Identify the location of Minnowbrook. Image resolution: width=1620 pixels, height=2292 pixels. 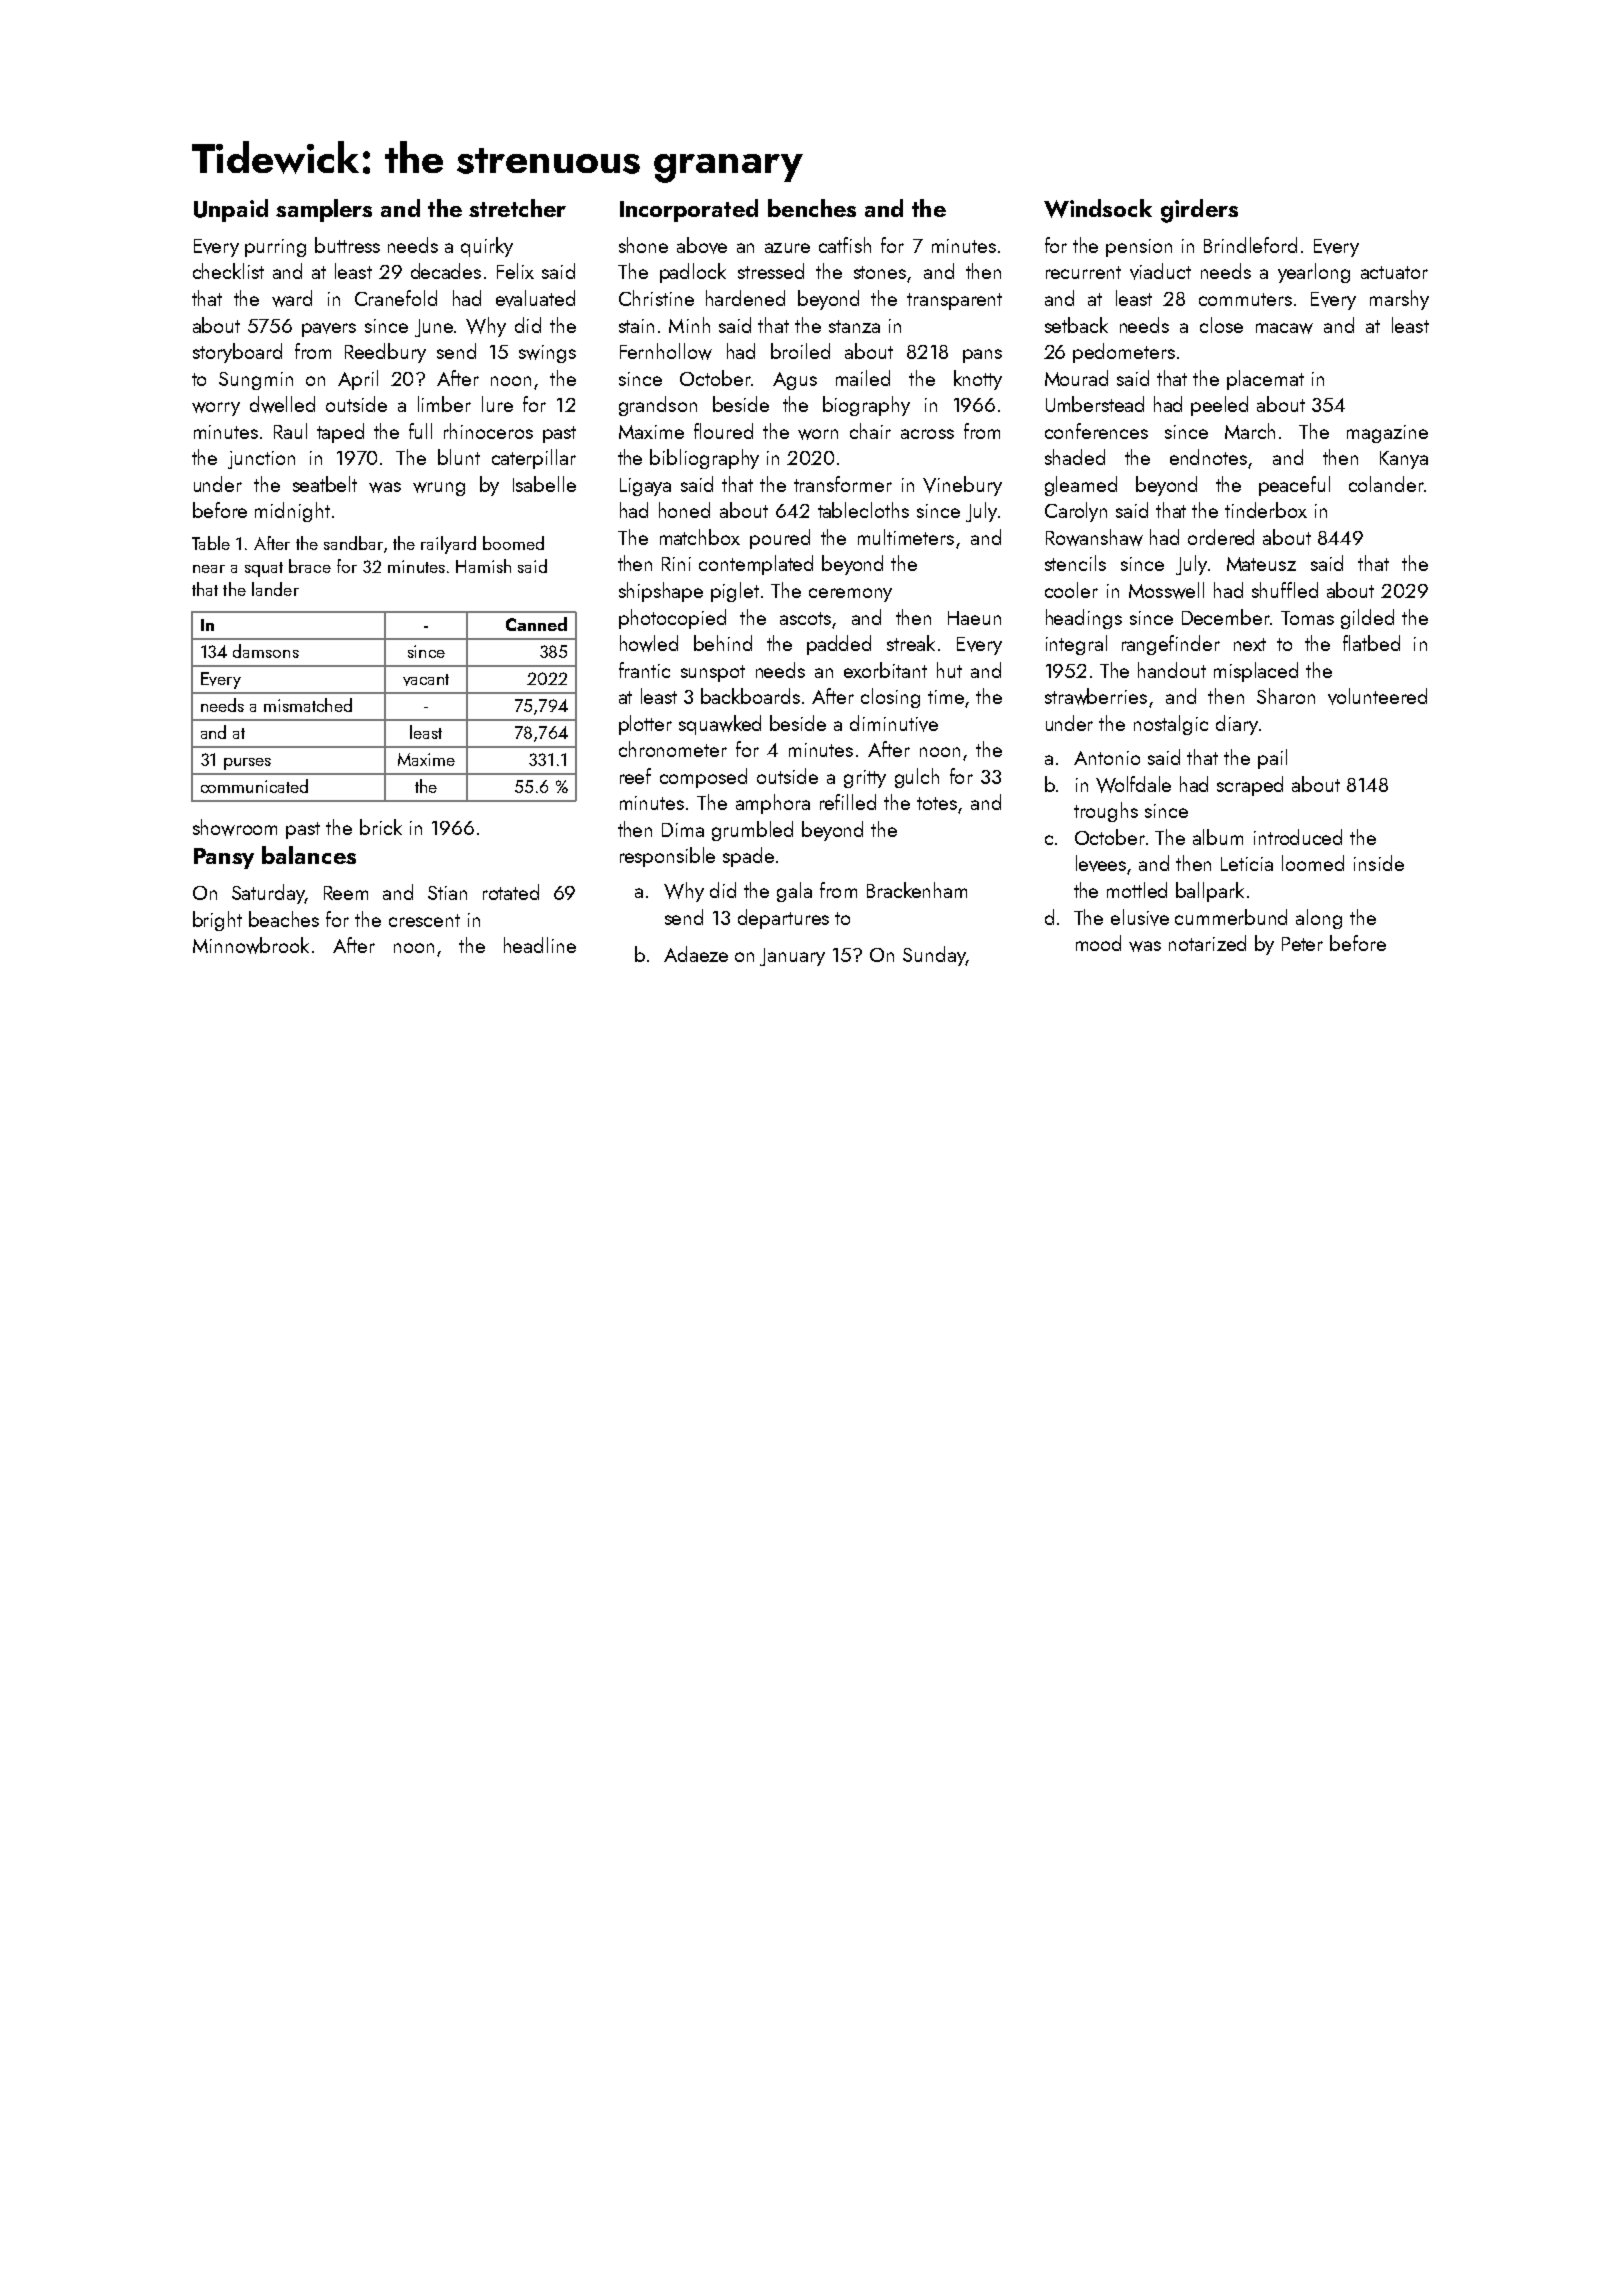
(251, 945).
